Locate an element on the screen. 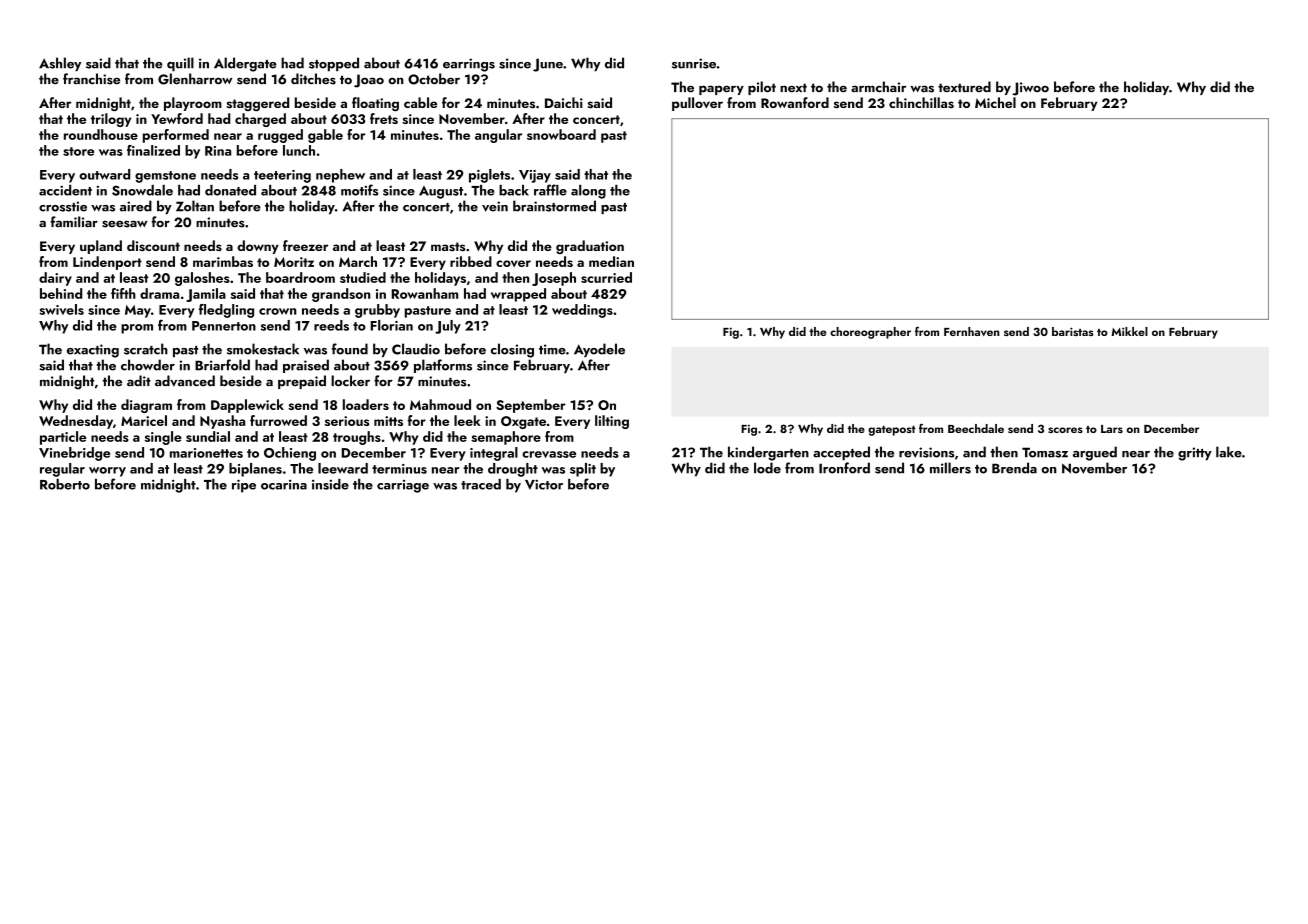  millers is located at coordinates (950, 468).
